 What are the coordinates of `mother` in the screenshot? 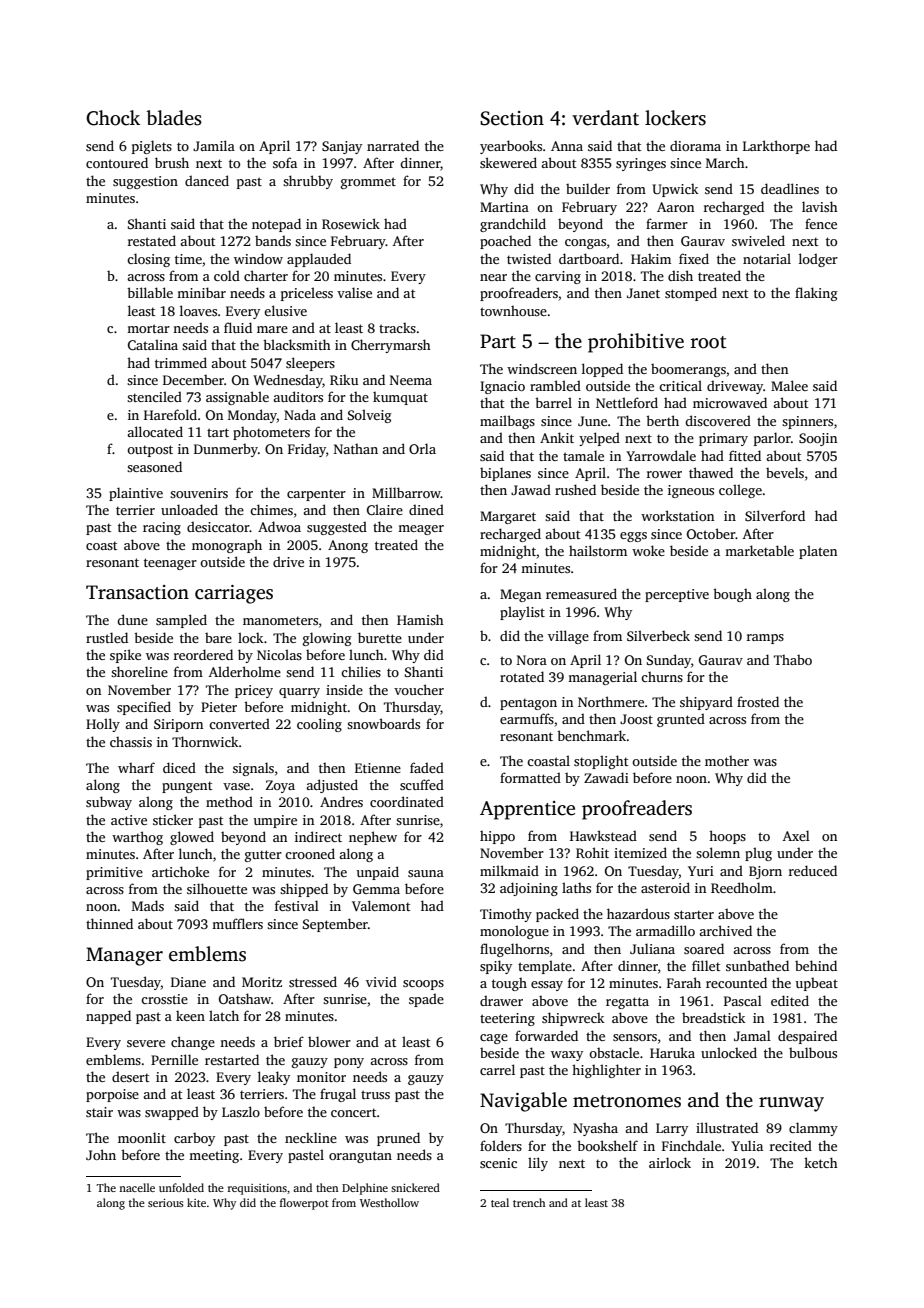 It's located at (727, 761).
